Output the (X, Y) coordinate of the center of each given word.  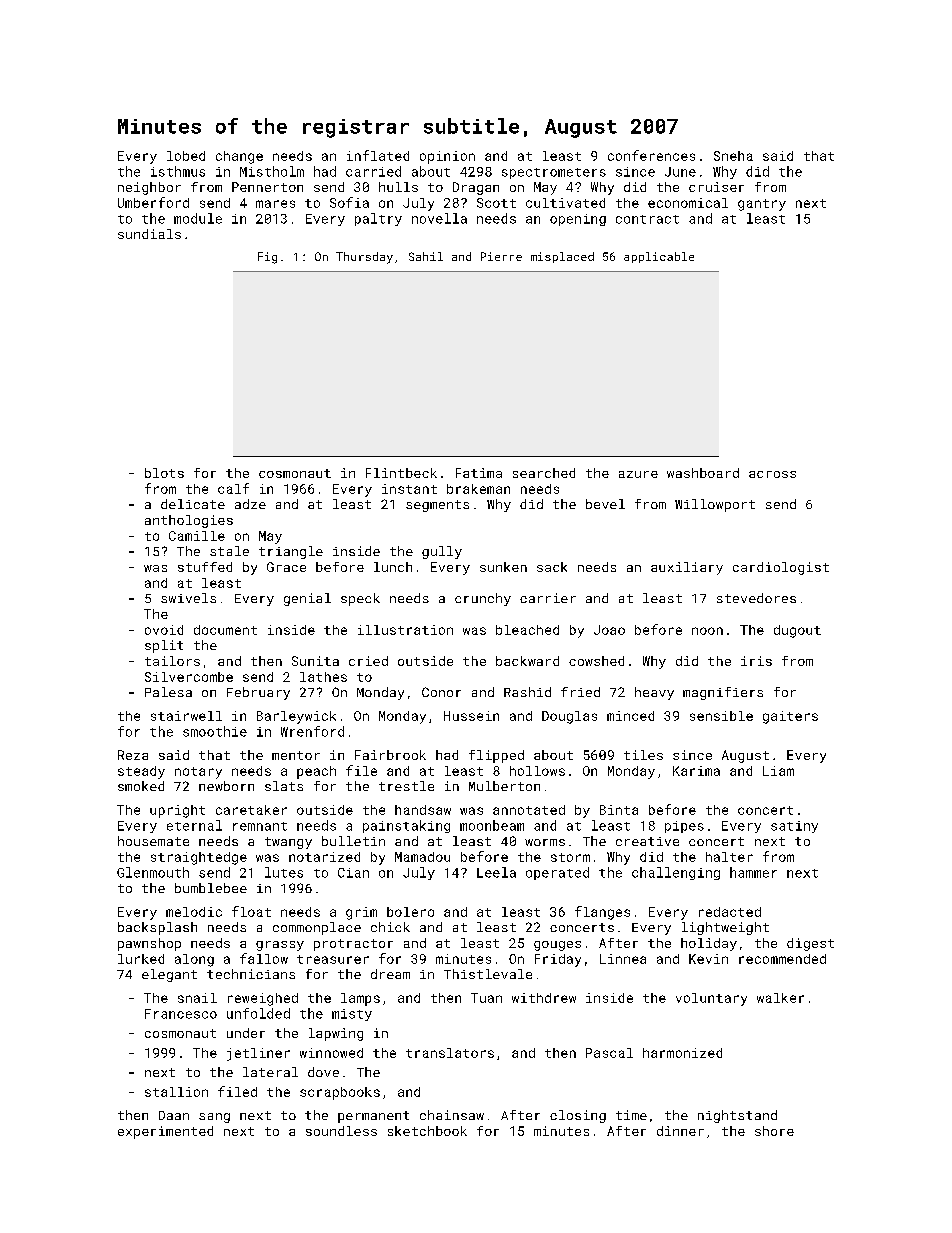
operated (557, 873)
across (772, 474)
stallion (176, 1092)
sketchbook (427, 1131)
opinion (447, 157)
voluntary (711, 999)
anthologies (189, 521)
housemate (153, 841)
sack (552, 567)
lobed (186, 156)
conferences (651, 155)
